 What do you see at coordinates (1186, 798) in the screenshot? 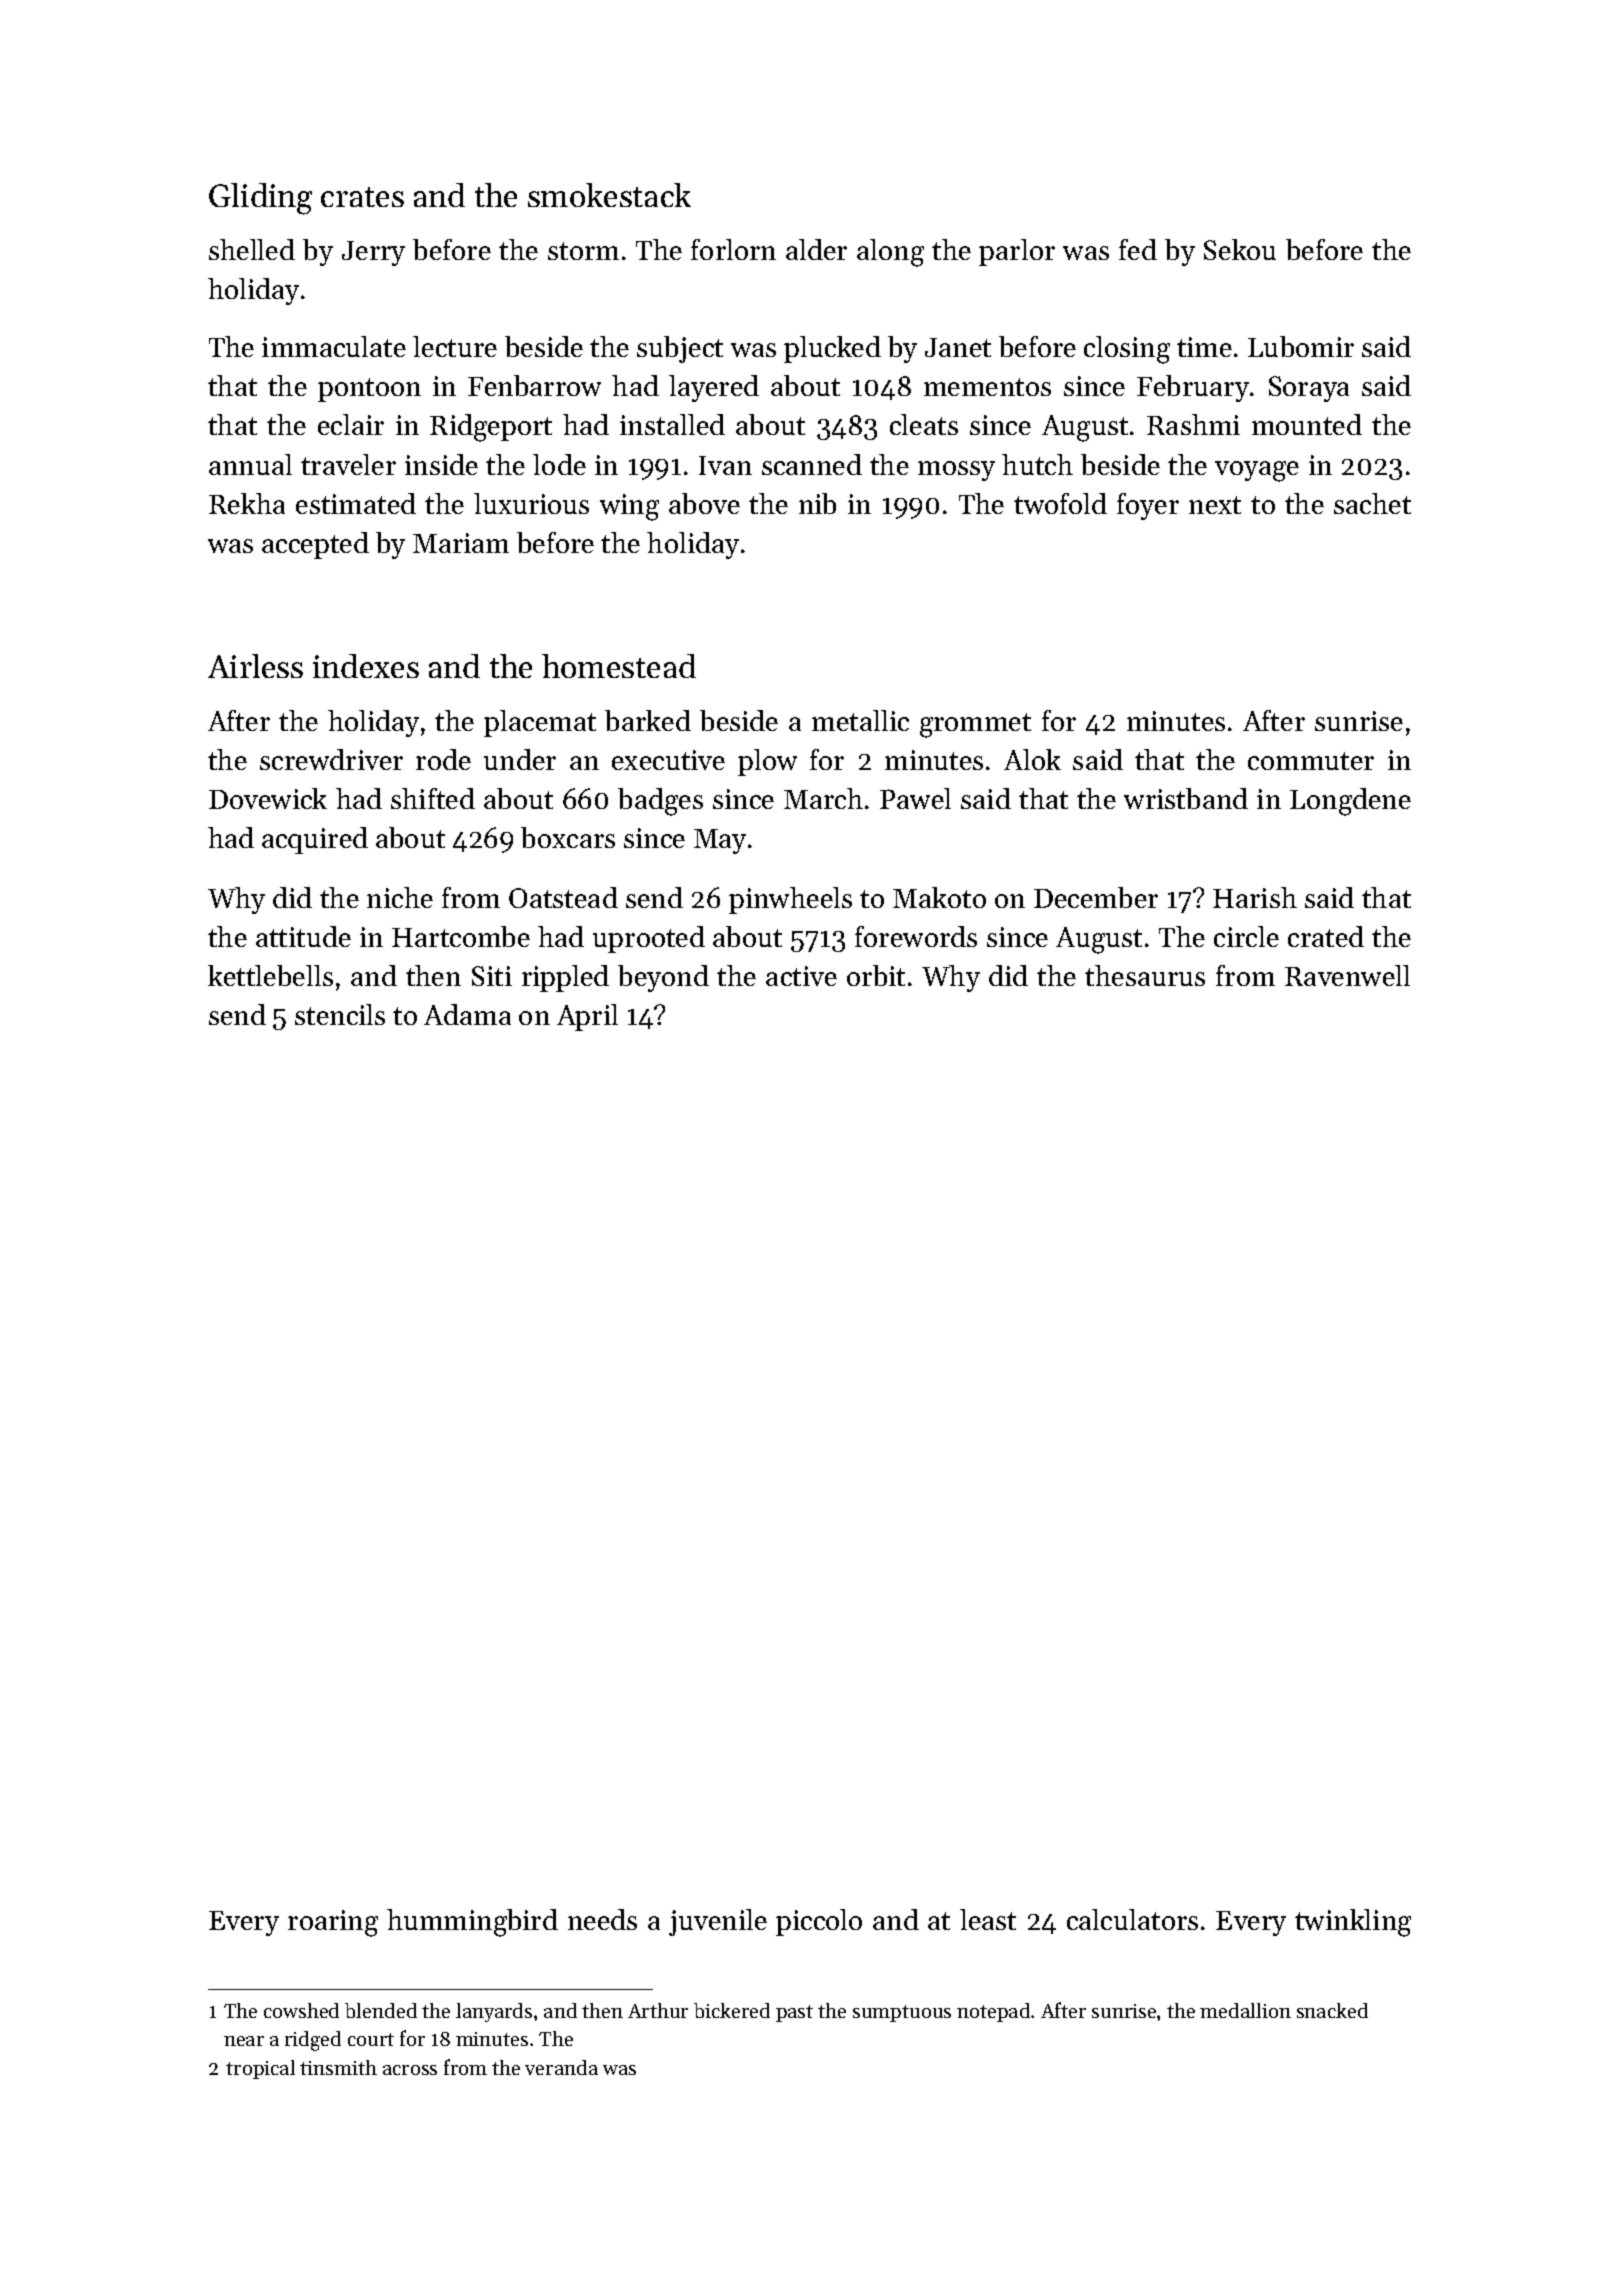
I see `wristband` at bounding box center [1186, 798].
